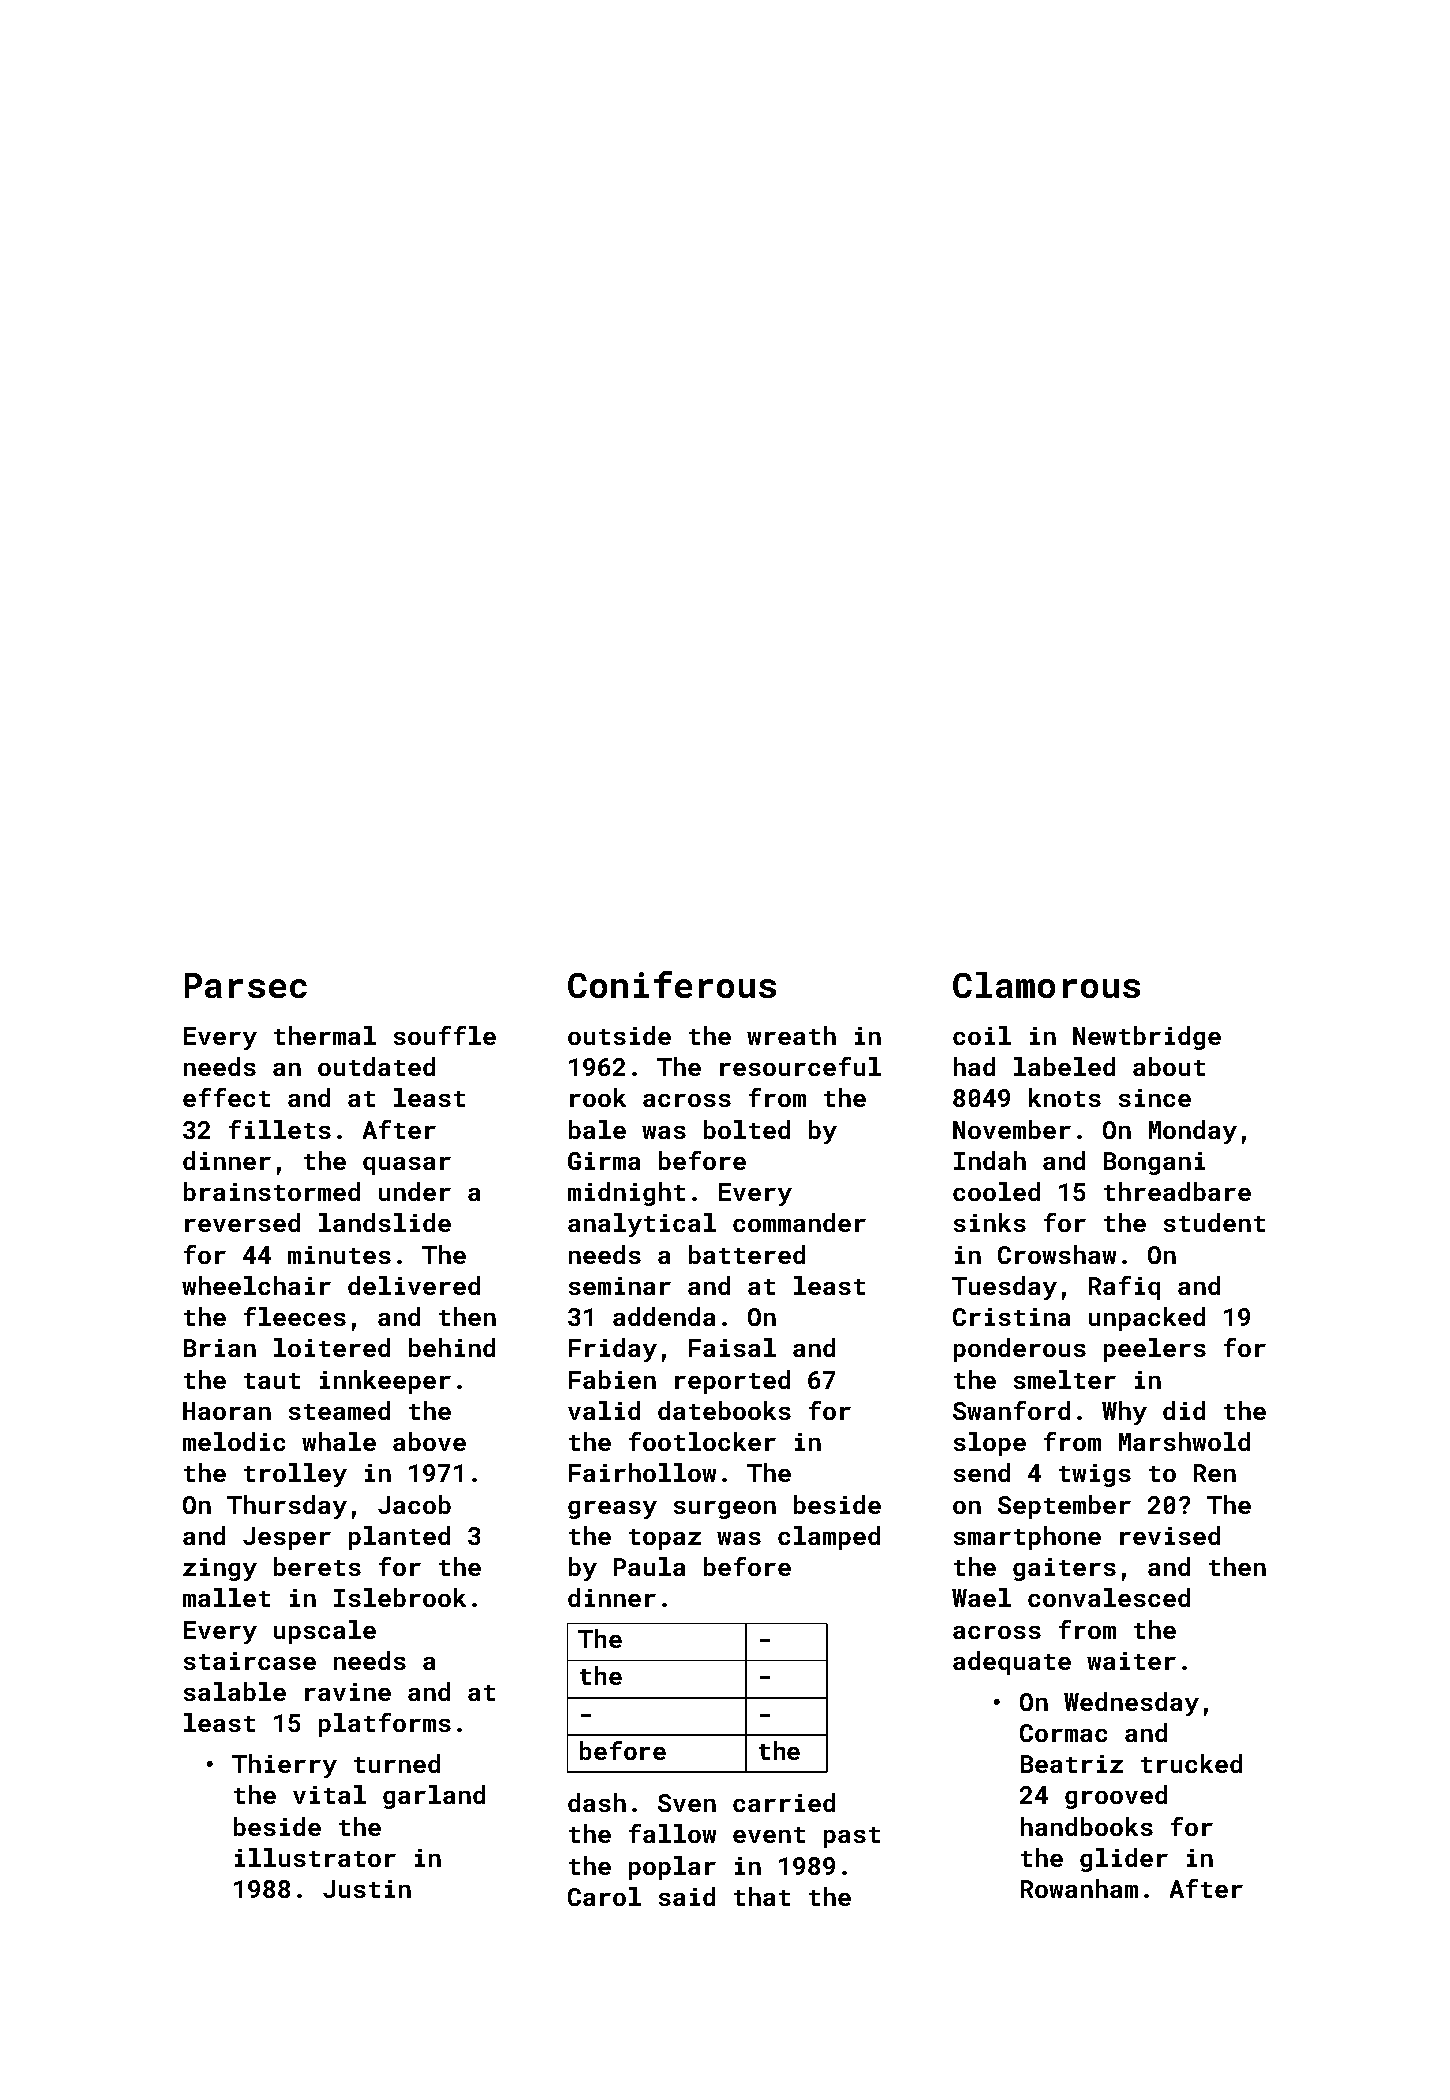 Image resolution: width=1450 pixels, height=2100 pixels. What do you see at coordinates (272, 1381) in the screenshot?
I see `taut` at bounding box center [272, 1381].
